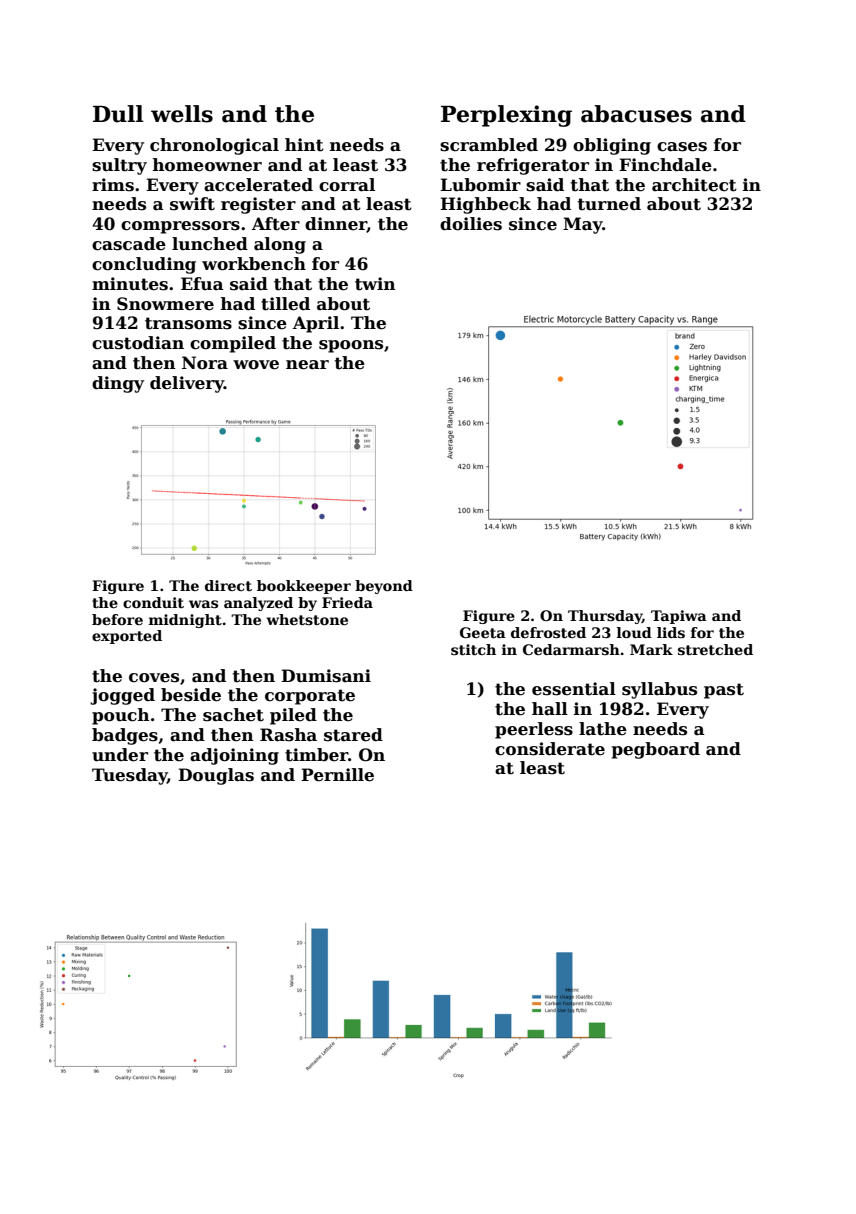 This page has width=856, height=1214. What do you see at coordinates (130, 284) in the page?
I see `minutes` at bounding box center [130, 284].
